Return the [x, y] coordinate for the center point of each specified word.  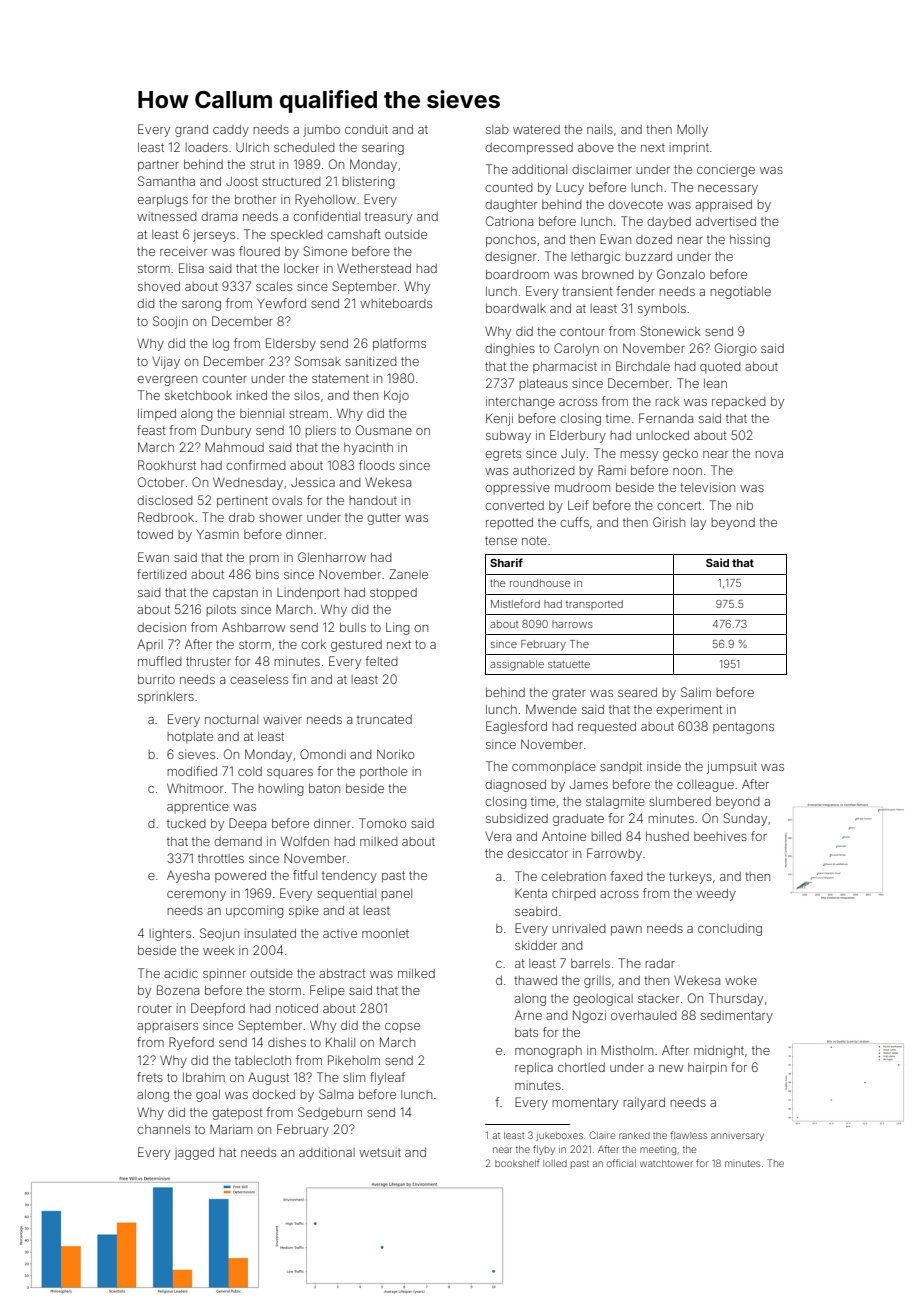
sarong [201, 306]
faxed [626, 876]
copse [402, 1028]
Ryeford [191, 1043]
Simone [325, 251]
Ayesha [188, 876]
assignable [517, 665]
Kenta [531, 893]
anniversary [737, 1137]
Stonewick [670, 331]
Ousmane [384, 430]
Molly [692, 130]
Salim [696, 692]
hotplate [190, 738]
